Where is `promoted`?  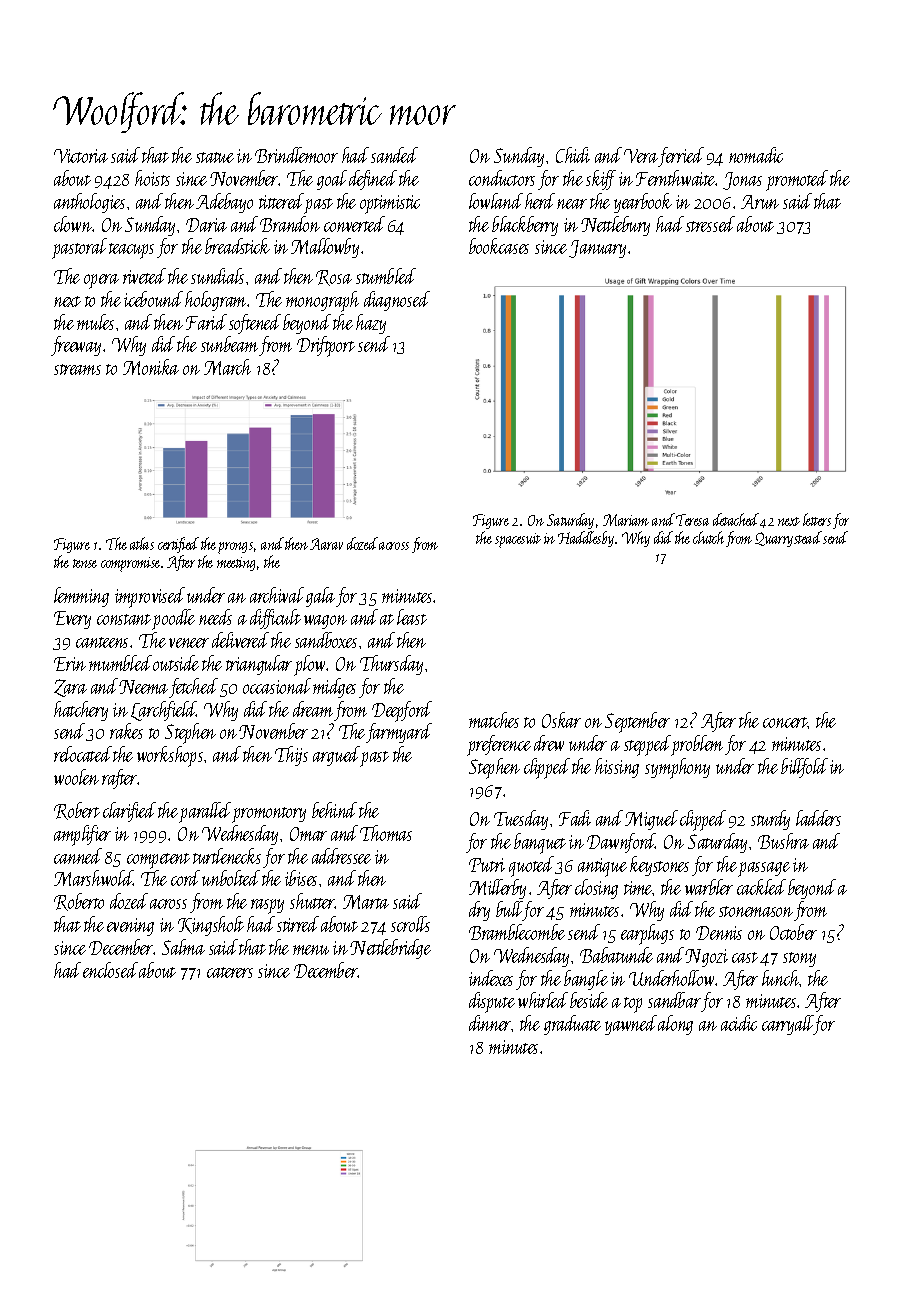 promoted is located at coordinates (797, 180).
